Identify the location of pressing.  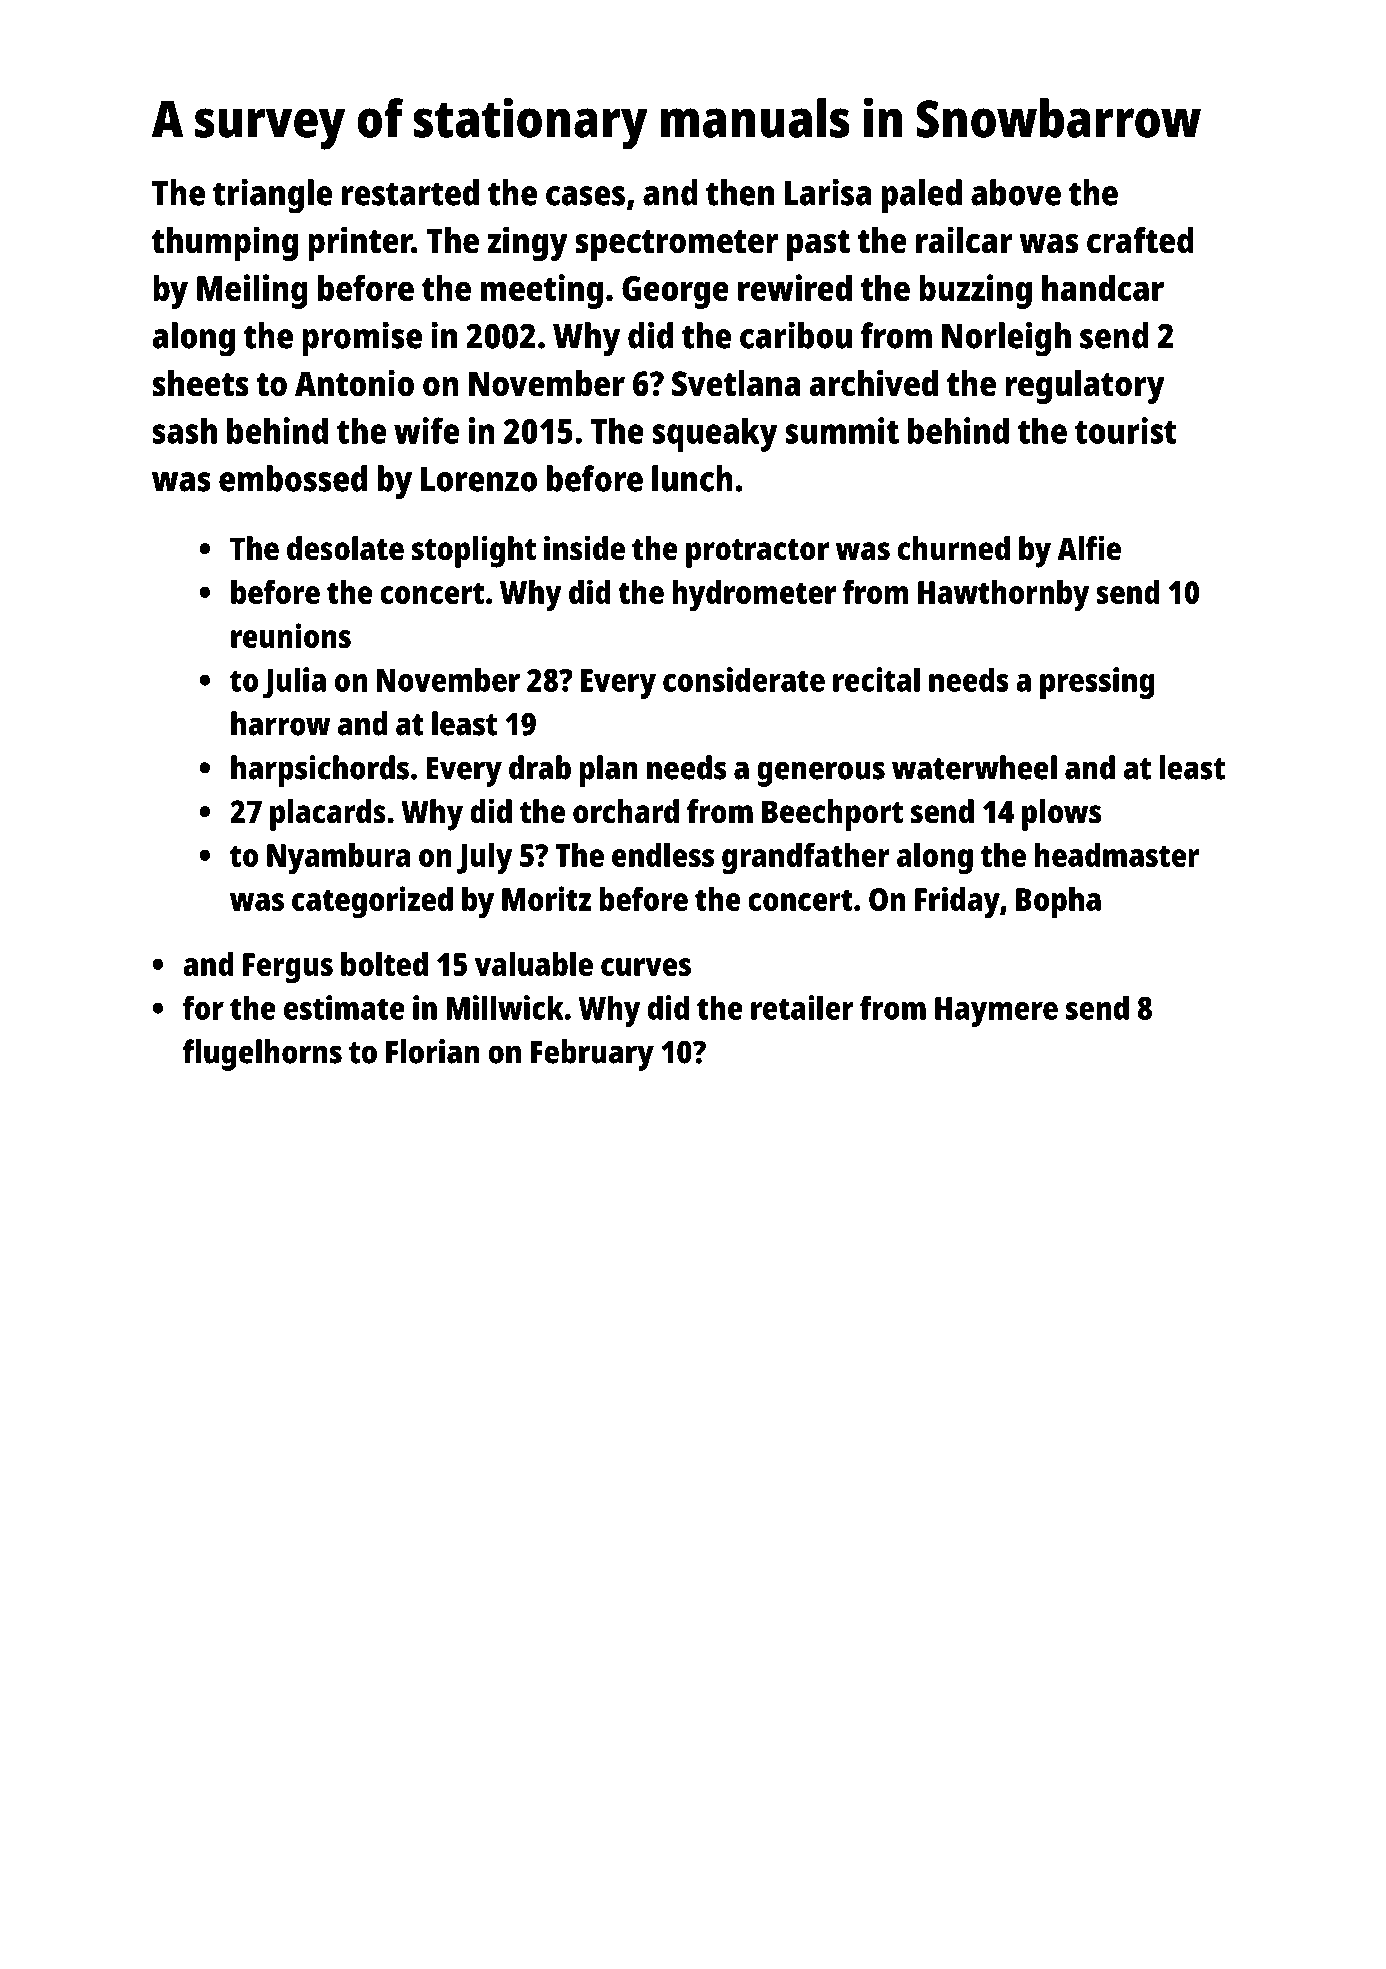
(1097, 683).
